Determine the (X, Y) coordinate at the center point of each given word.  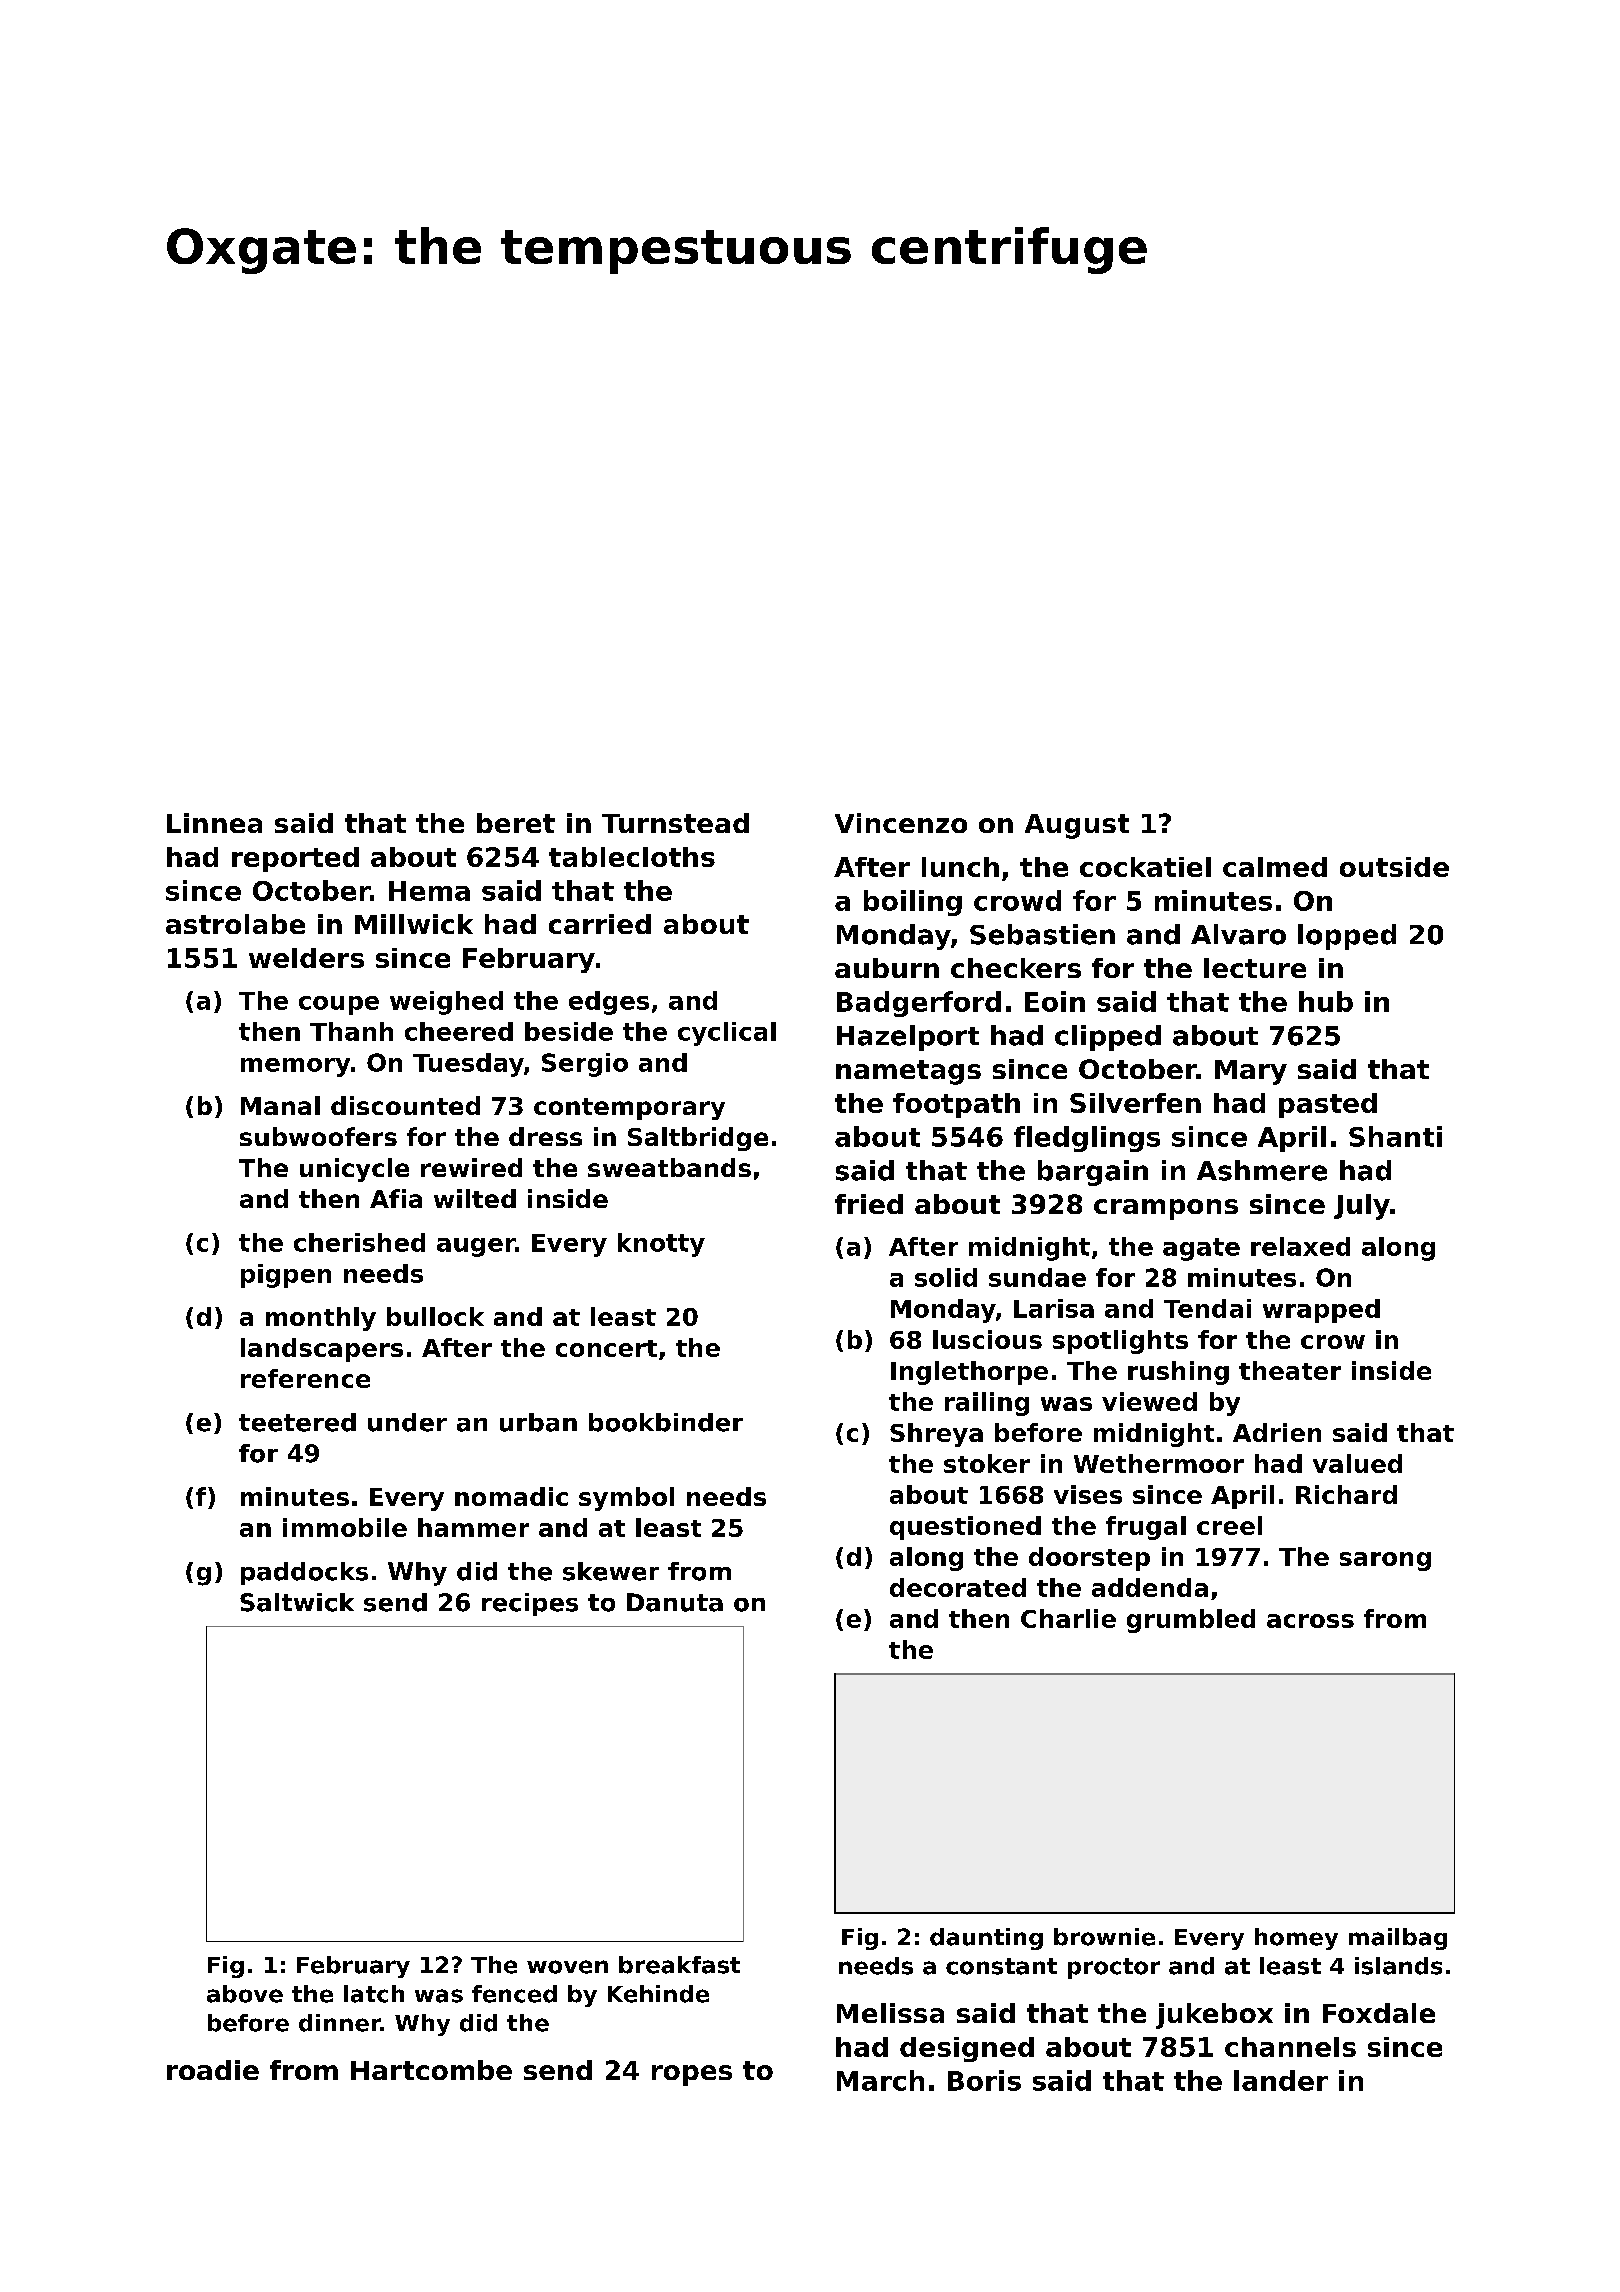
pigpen (286, 1276)
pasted (1328, 1105)
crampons (1166, 1209)
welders (306, 958)
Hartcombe (431, 2070)
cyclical (727, 1034)
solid (946, 1277)
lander (1281, 2080)
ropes (692, 2075)
